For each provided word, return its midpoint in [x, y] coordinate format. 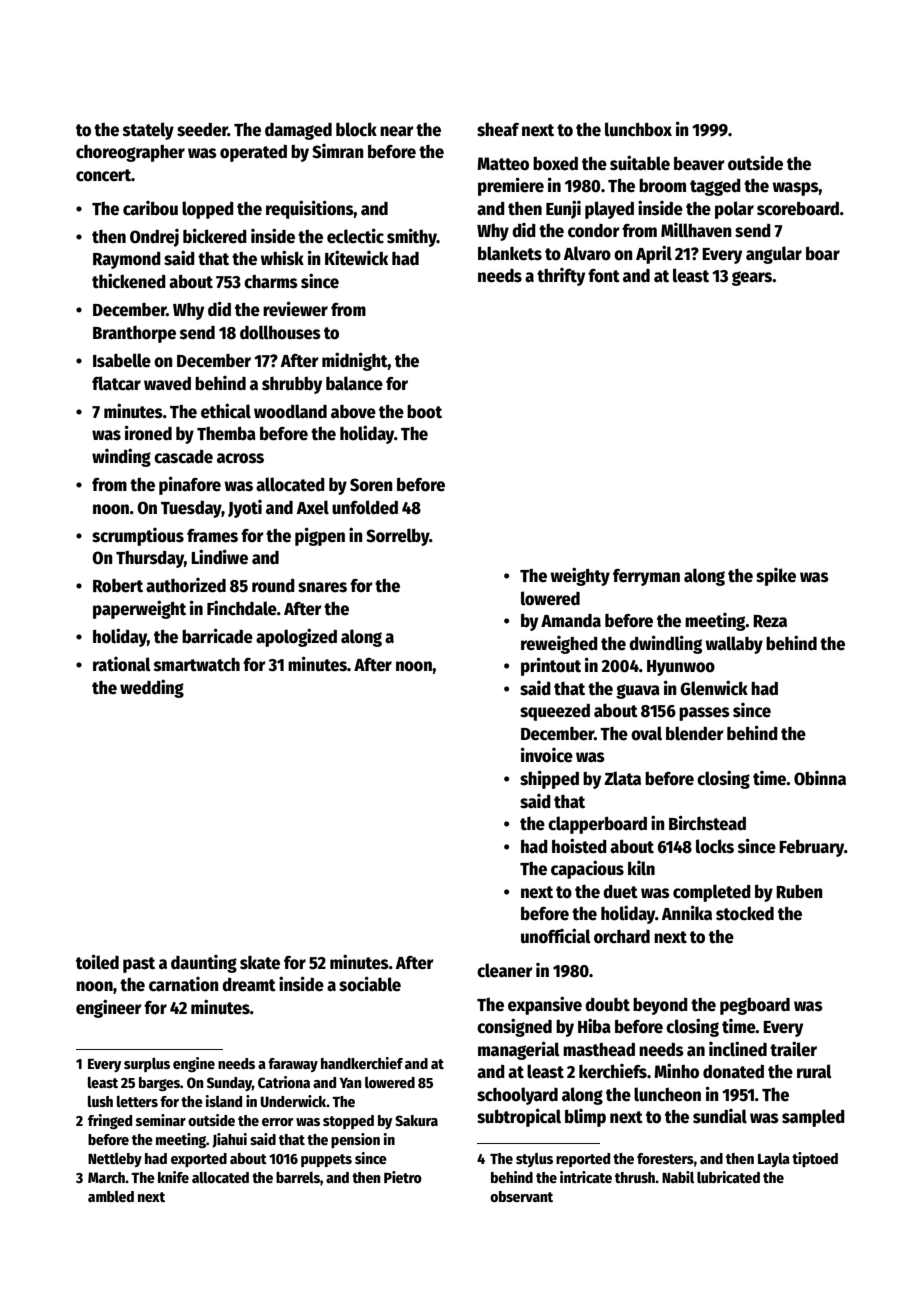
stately [148, 131]
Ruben [799, 892]
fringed [110, 1122]
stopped [348, 1122]
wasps [795, 189]
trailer [793, 1049]
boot [424, 412]
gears [752, 278]
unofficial [556, 936]
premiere [511, 186]
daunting [204, 964]
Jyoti [245, 509]
